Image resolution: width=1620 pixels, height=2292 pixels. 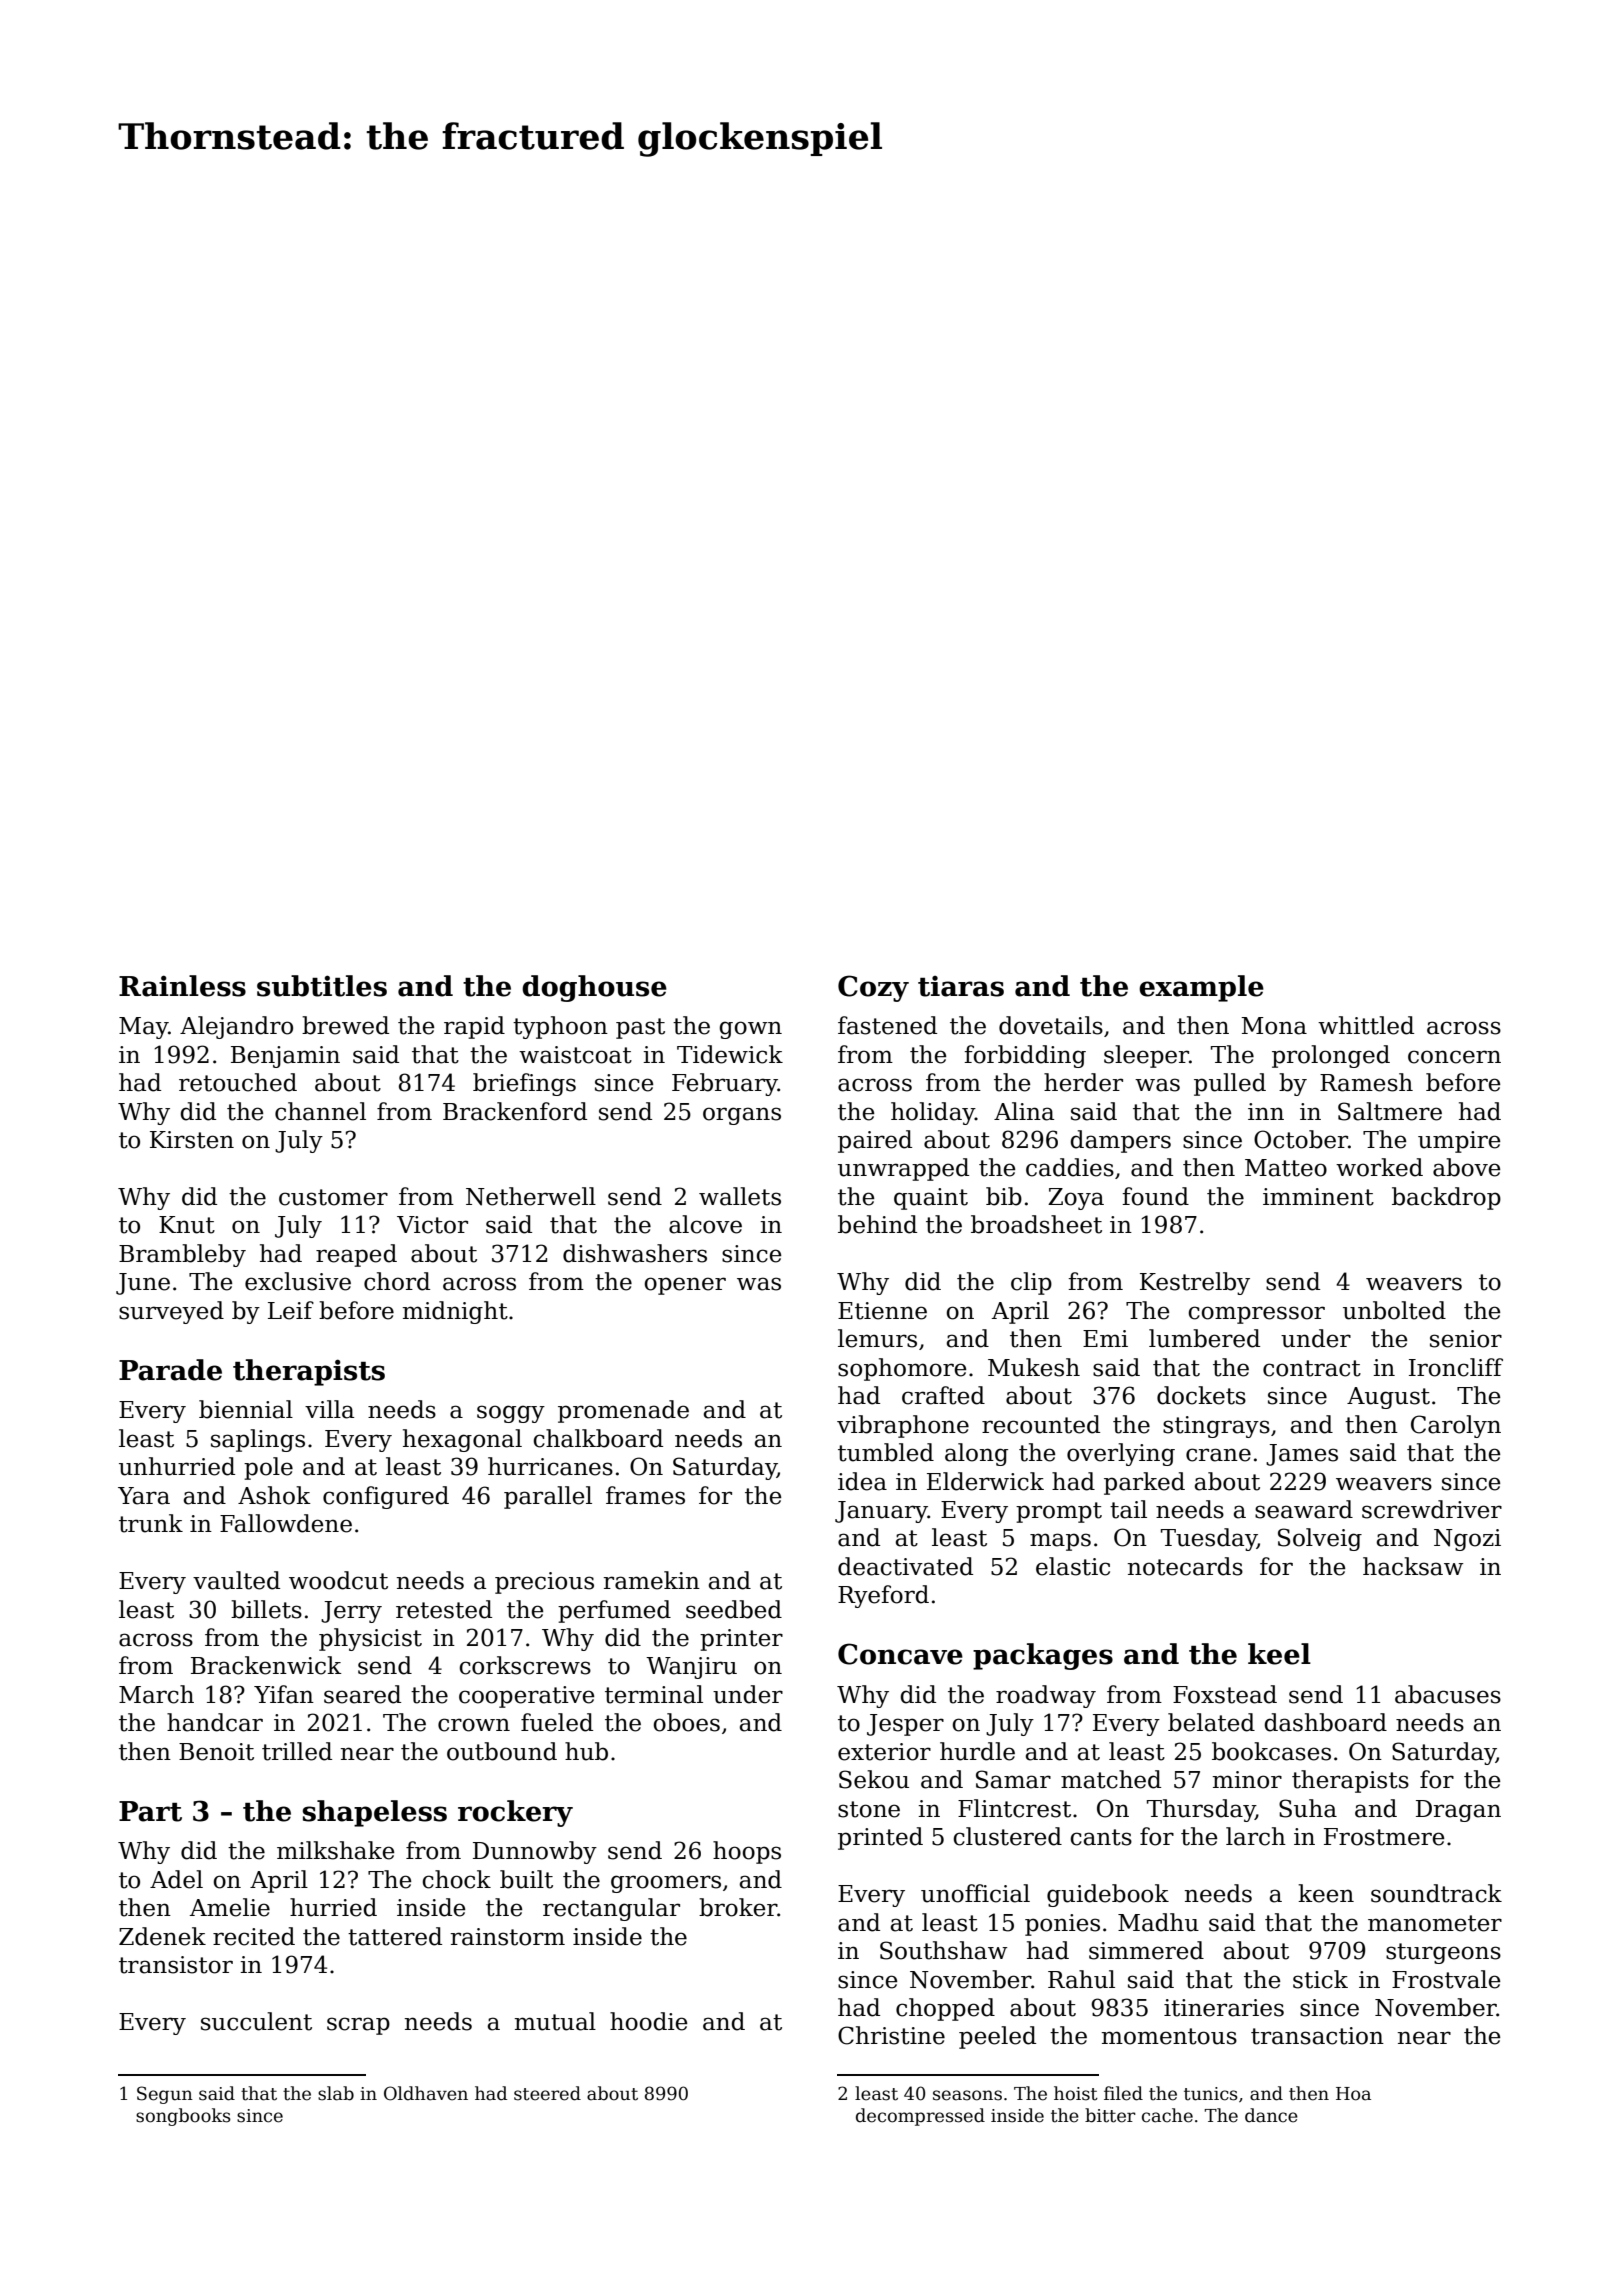 I want to click on customer, so click(x=333, y=1197).
